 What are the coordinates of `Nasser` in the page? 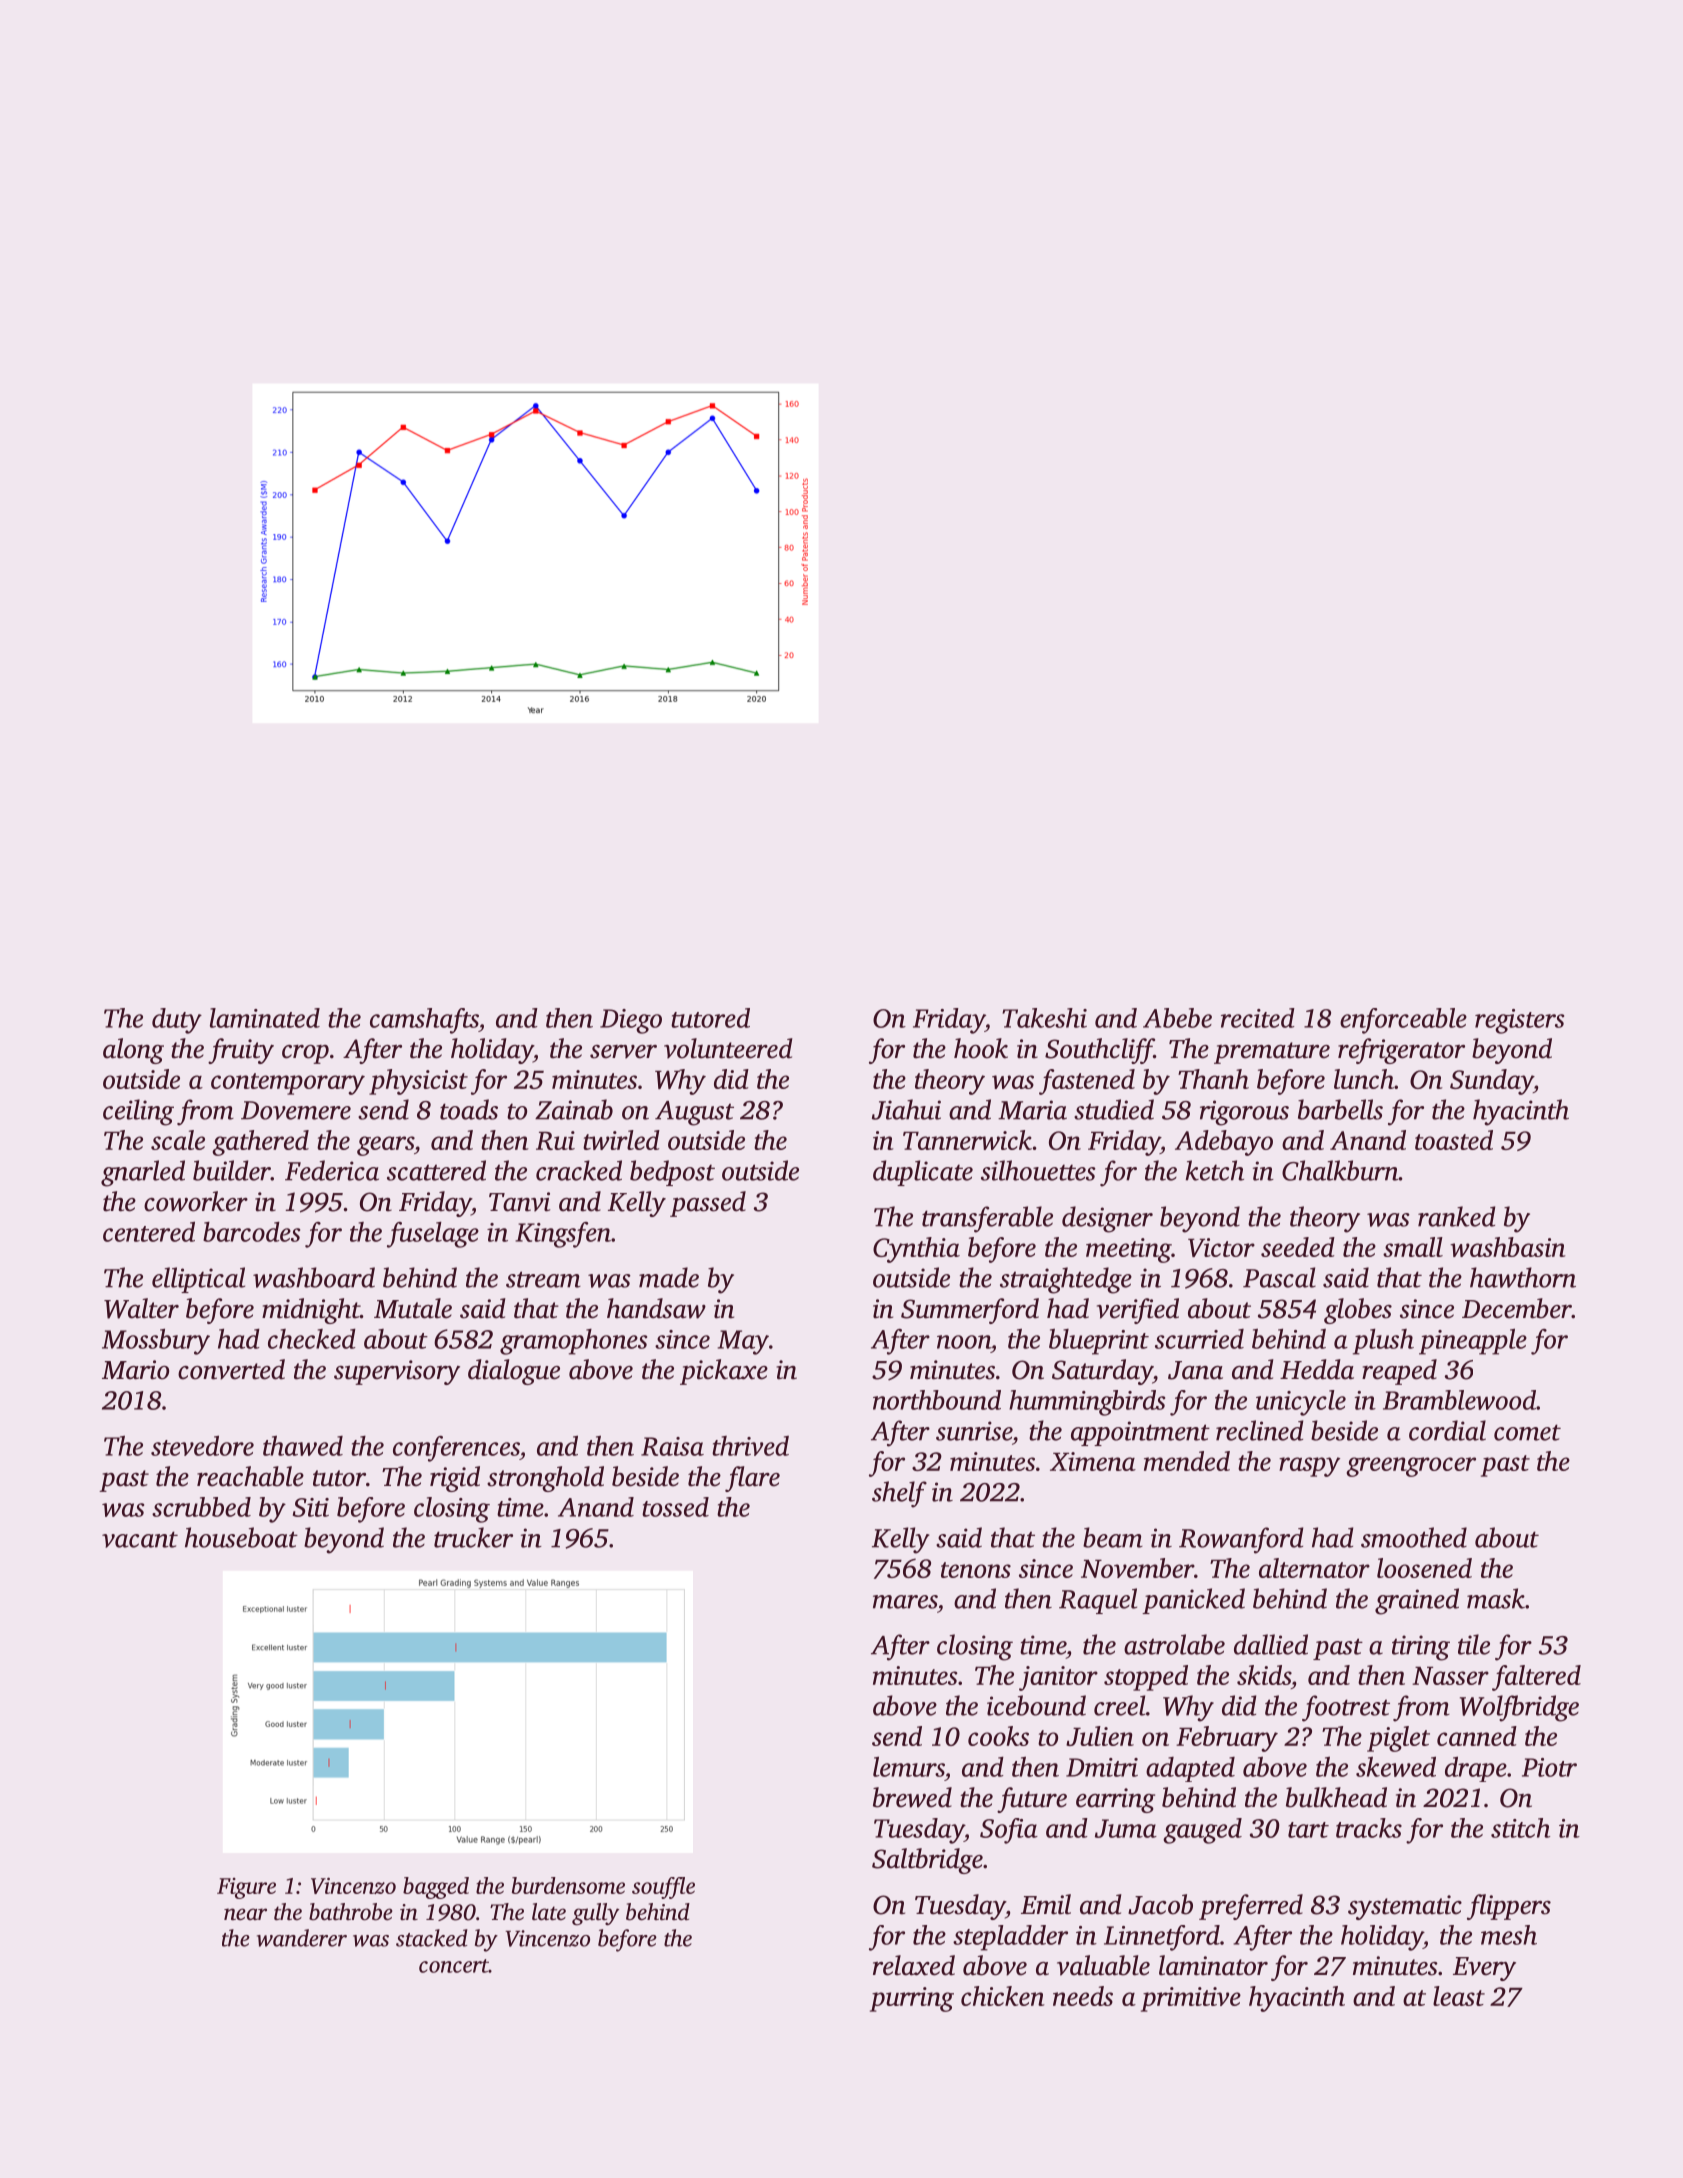 It's located at (1450, 1676).
